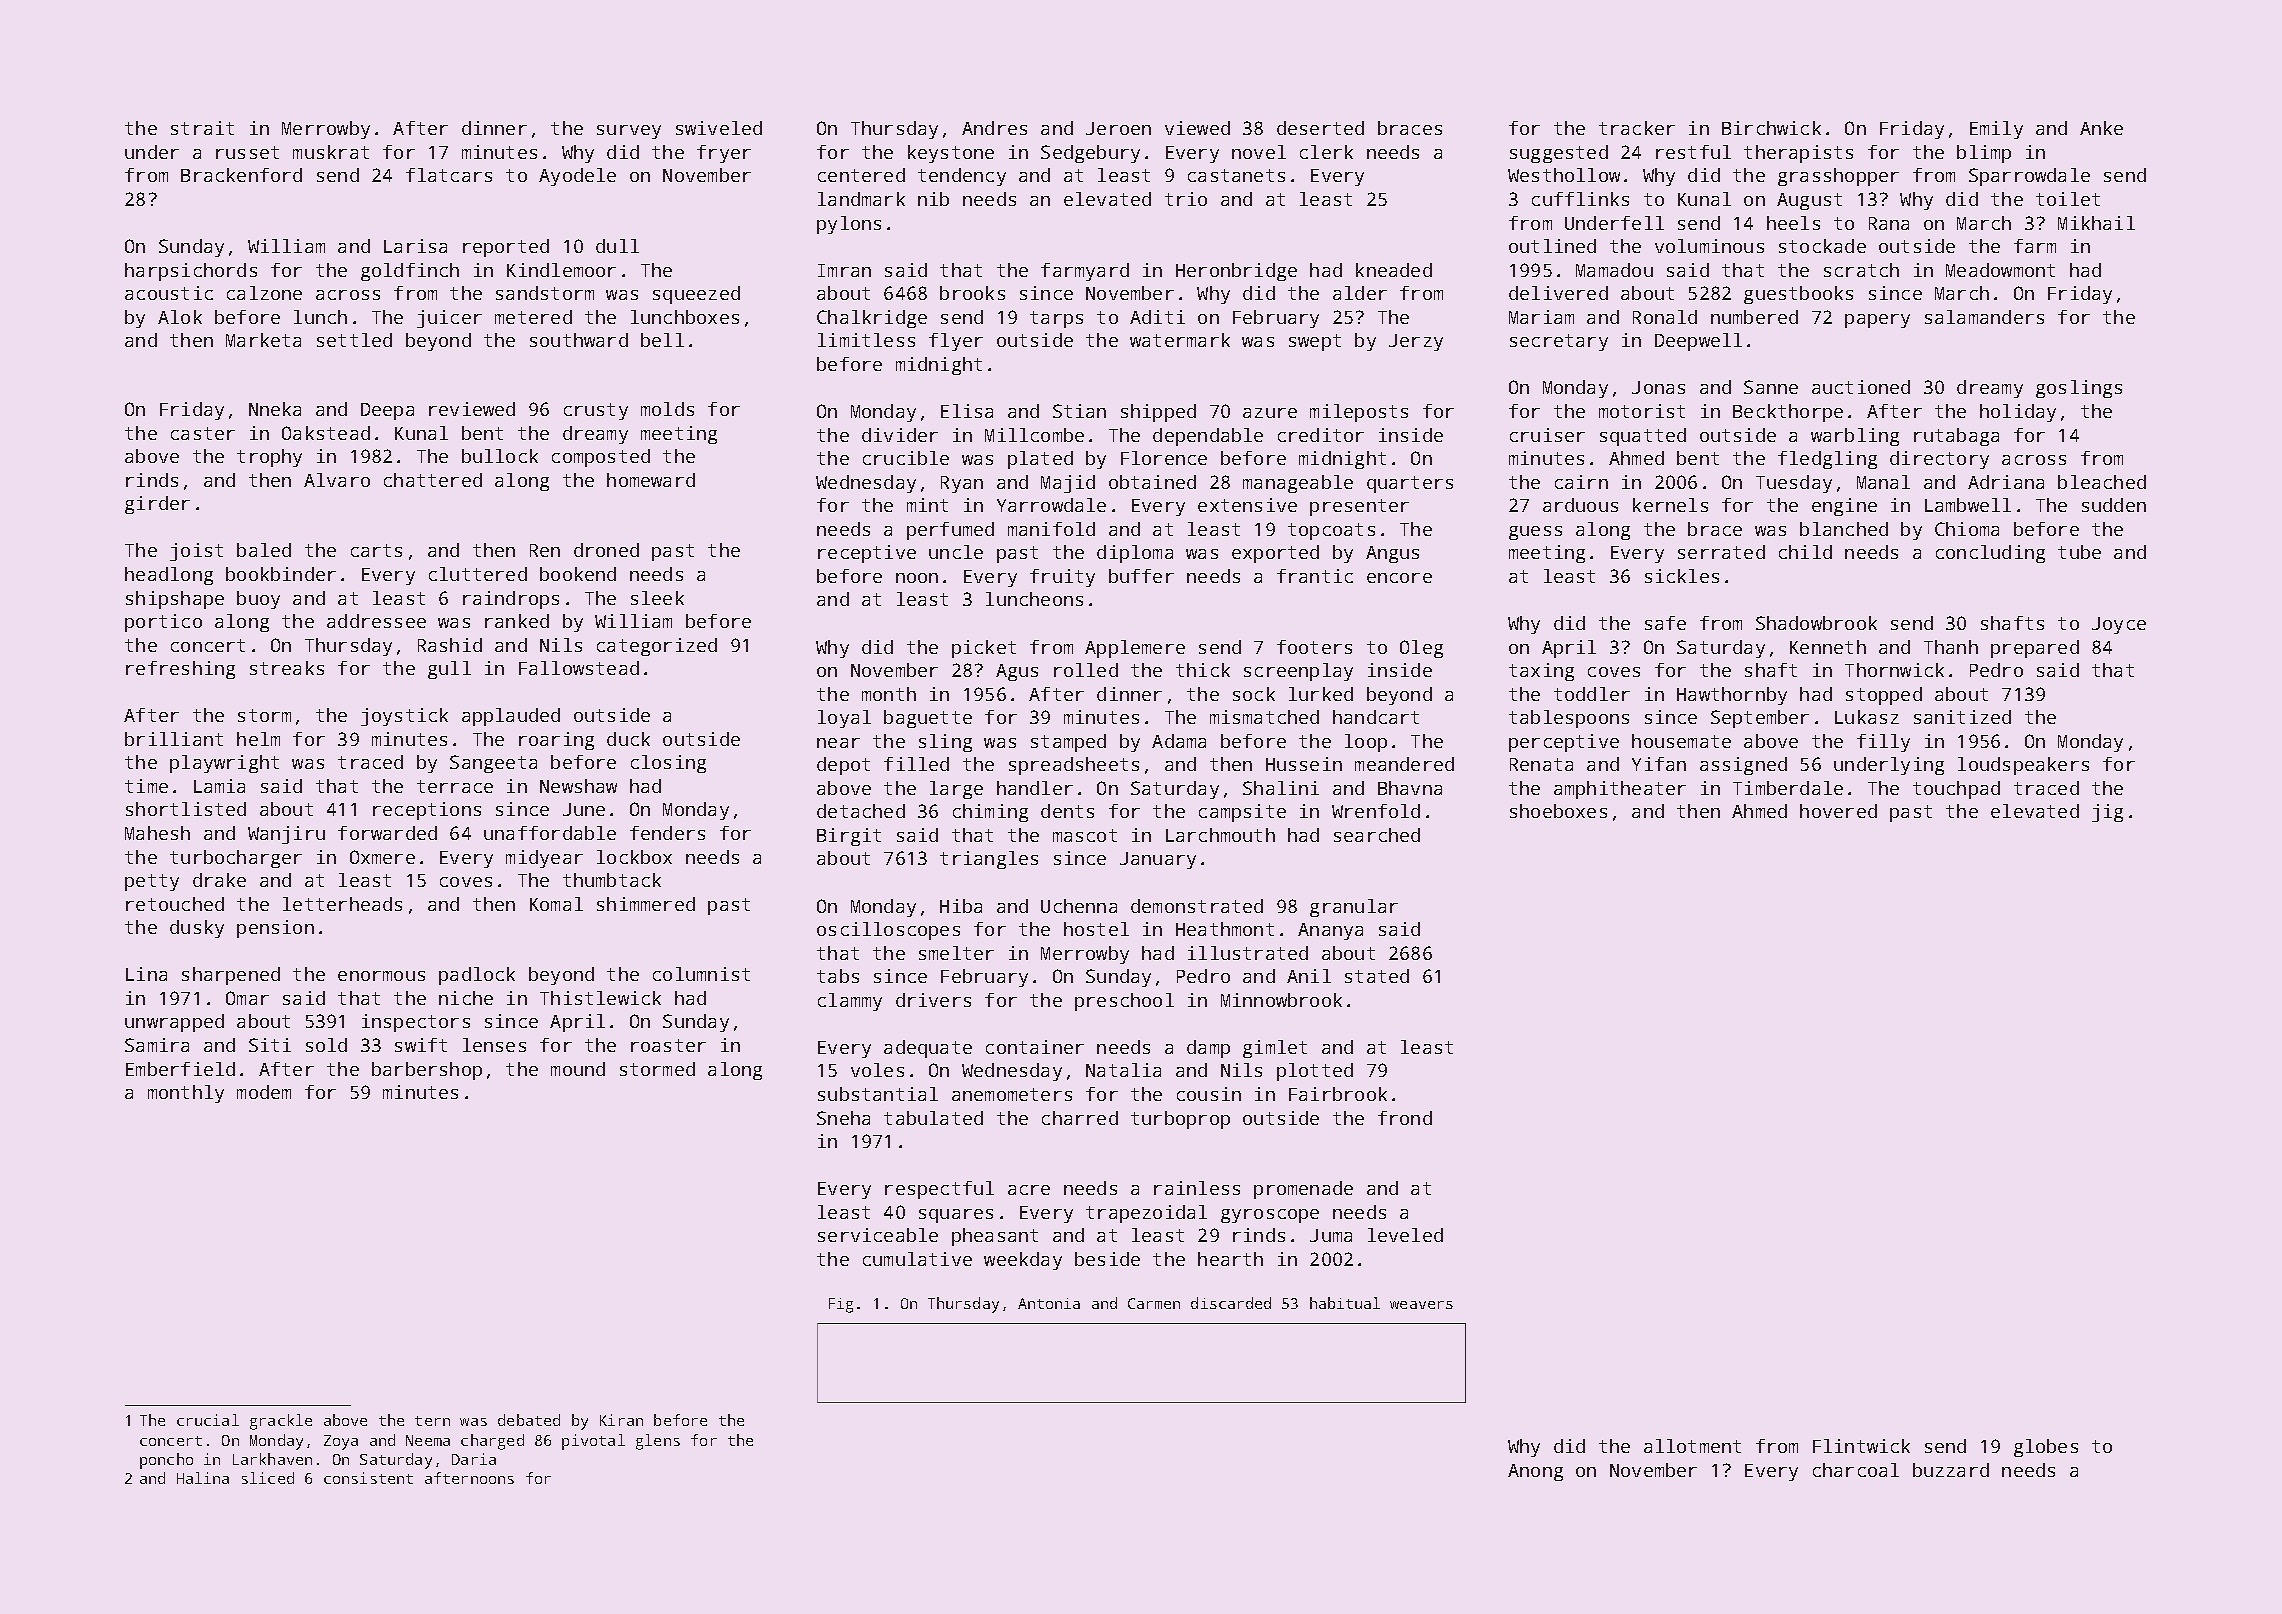 The width and height of the image is (2282, 1614). I want to click on Larisa, so click(415, 246).
